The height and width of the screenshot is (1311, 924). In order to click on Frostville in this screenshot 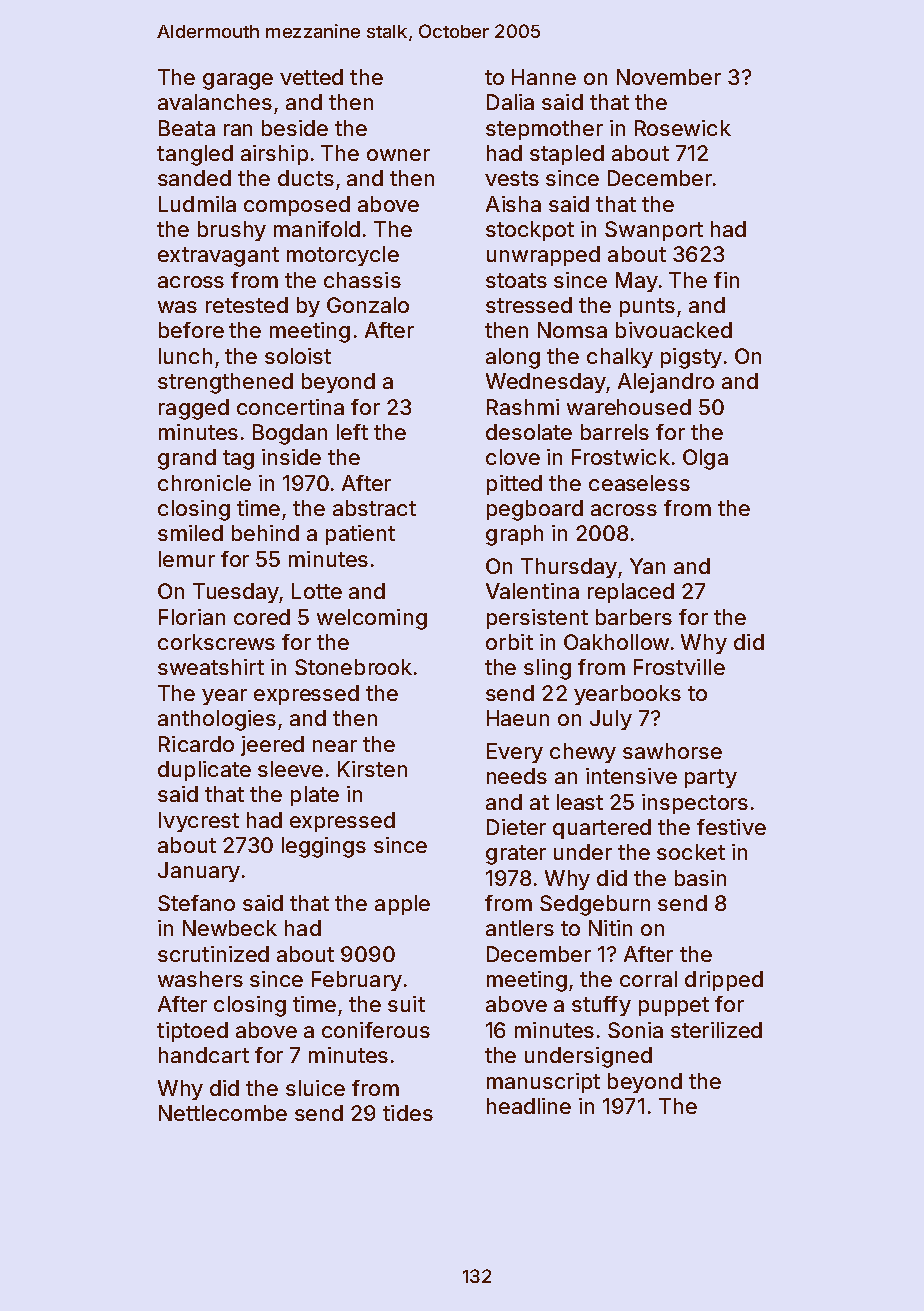, I will do `click(679, 667)`.
